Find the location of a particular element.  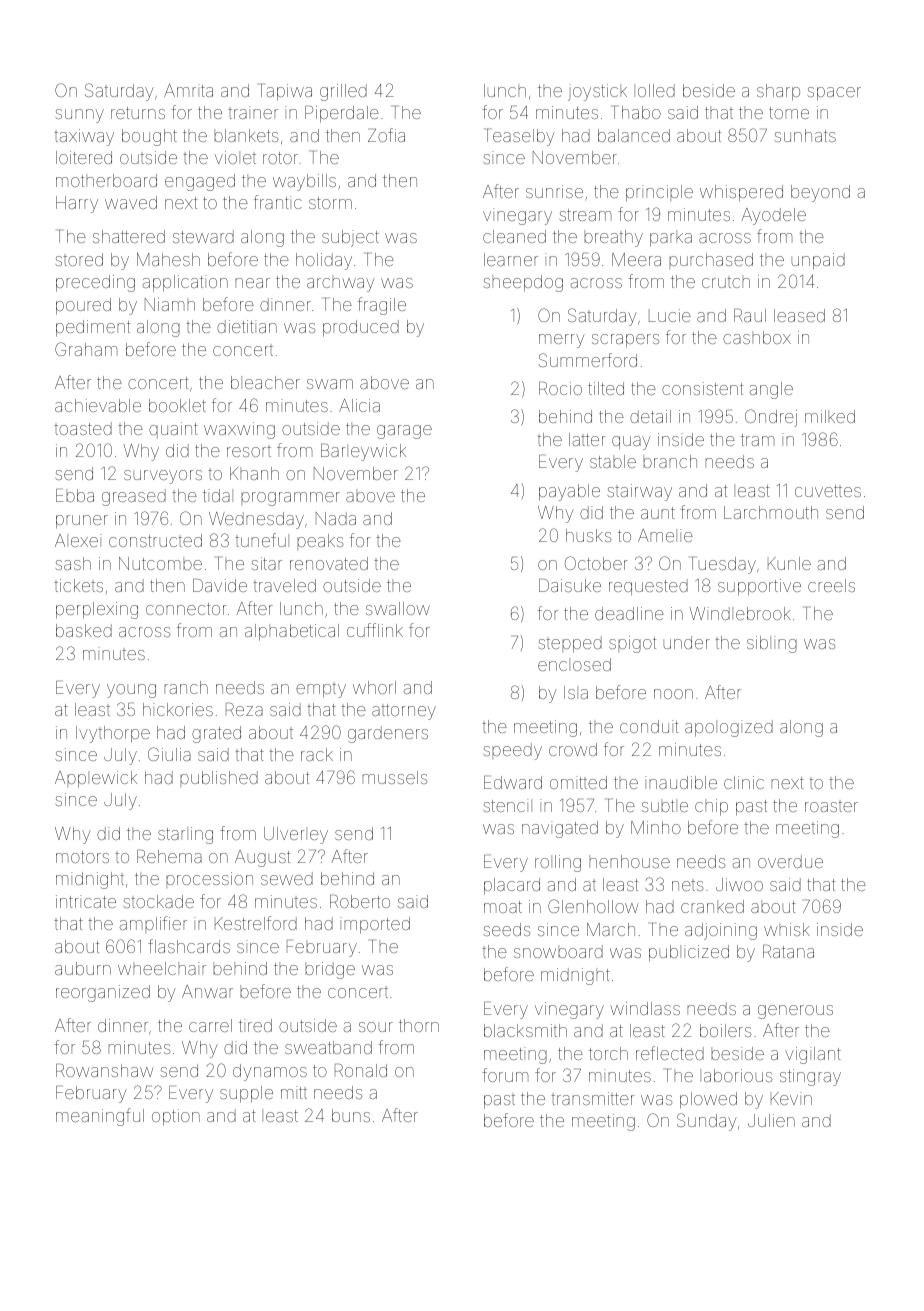

Alexei is located at coordinates (78, 540).
